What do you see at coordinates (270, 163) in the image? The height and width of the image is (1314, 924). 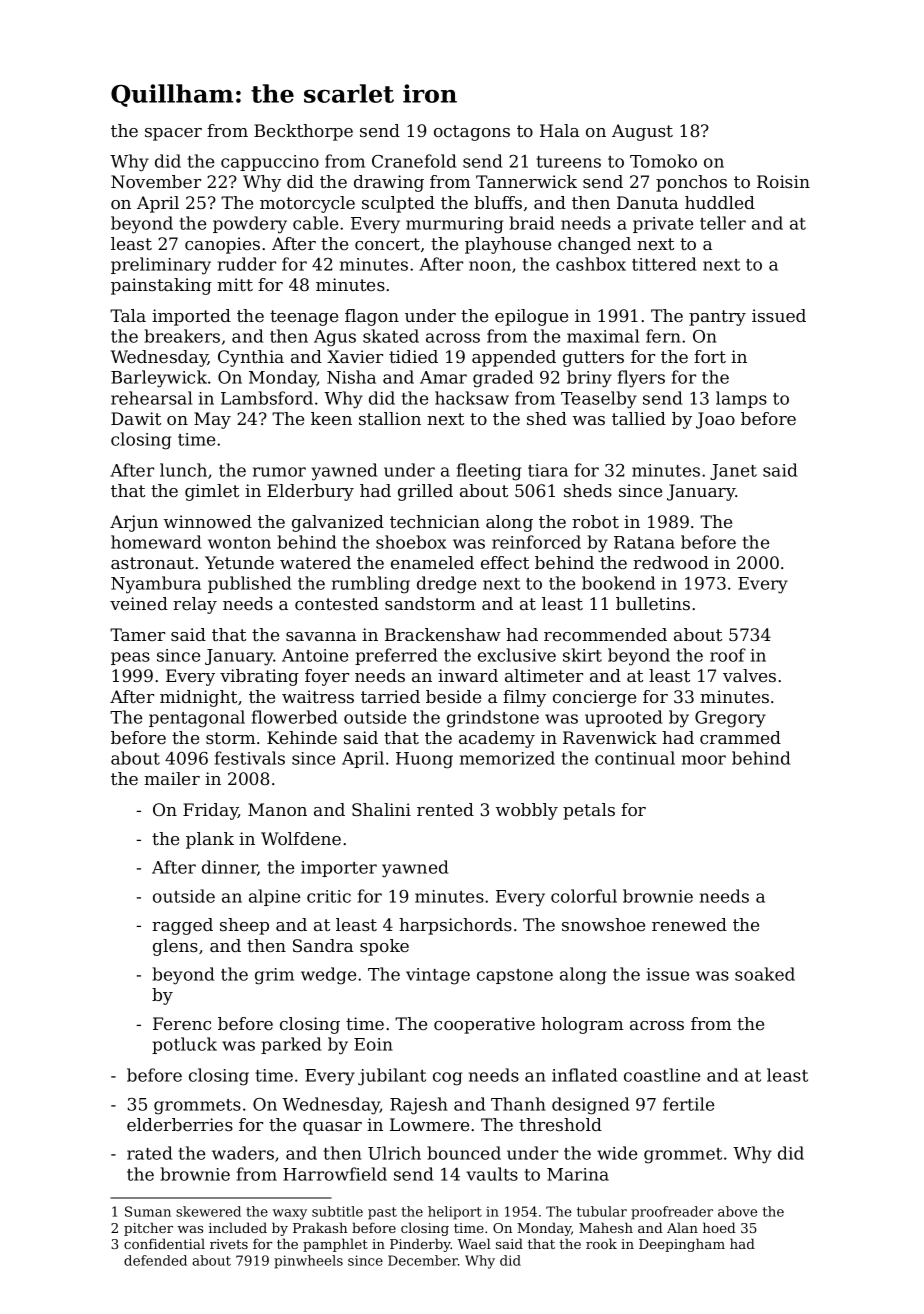 I see `cappuccino` at bounding box center [270, 163].
